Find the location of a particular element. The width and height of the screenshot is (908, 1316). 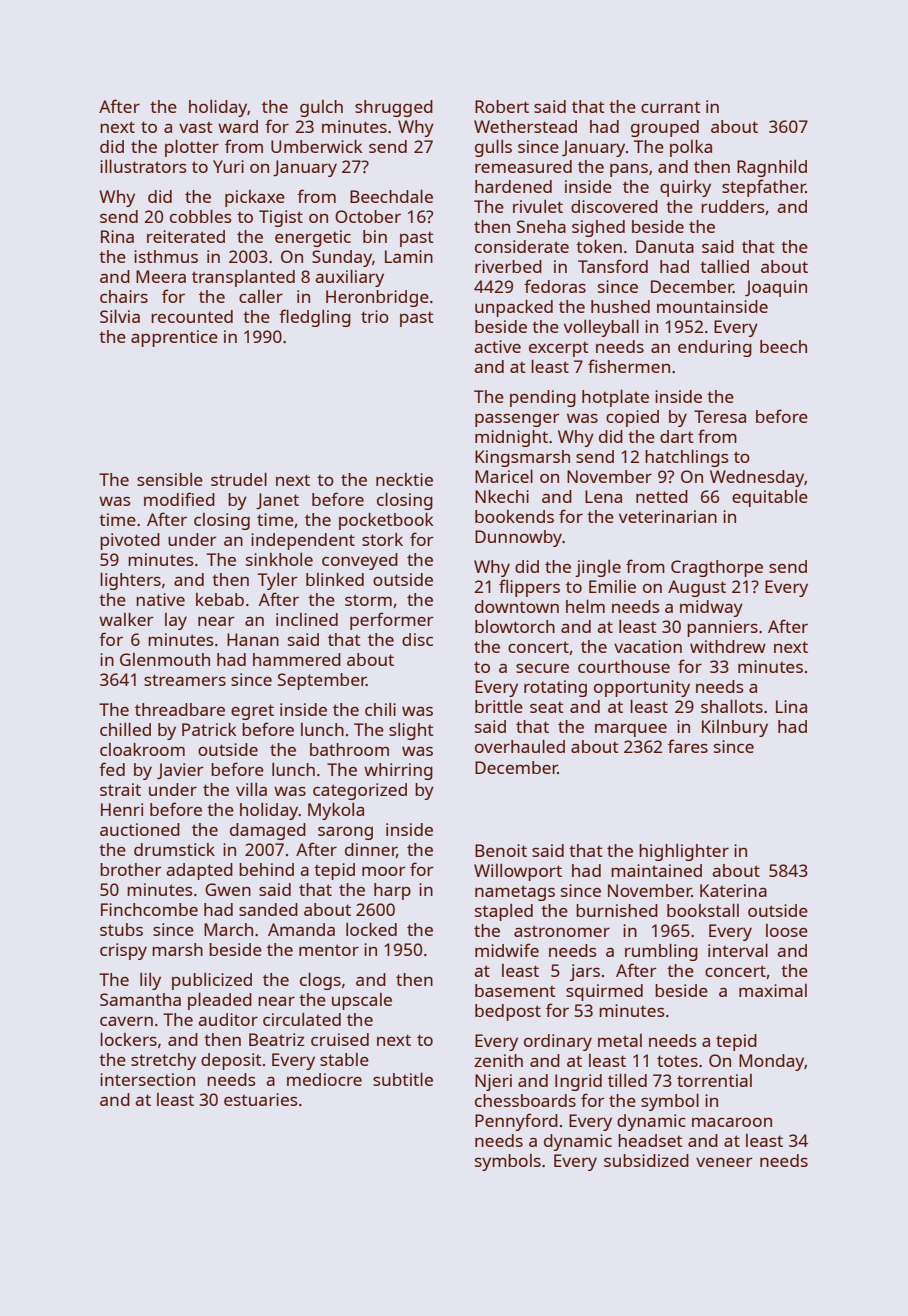

currant is located at coordinates (671, 107).
